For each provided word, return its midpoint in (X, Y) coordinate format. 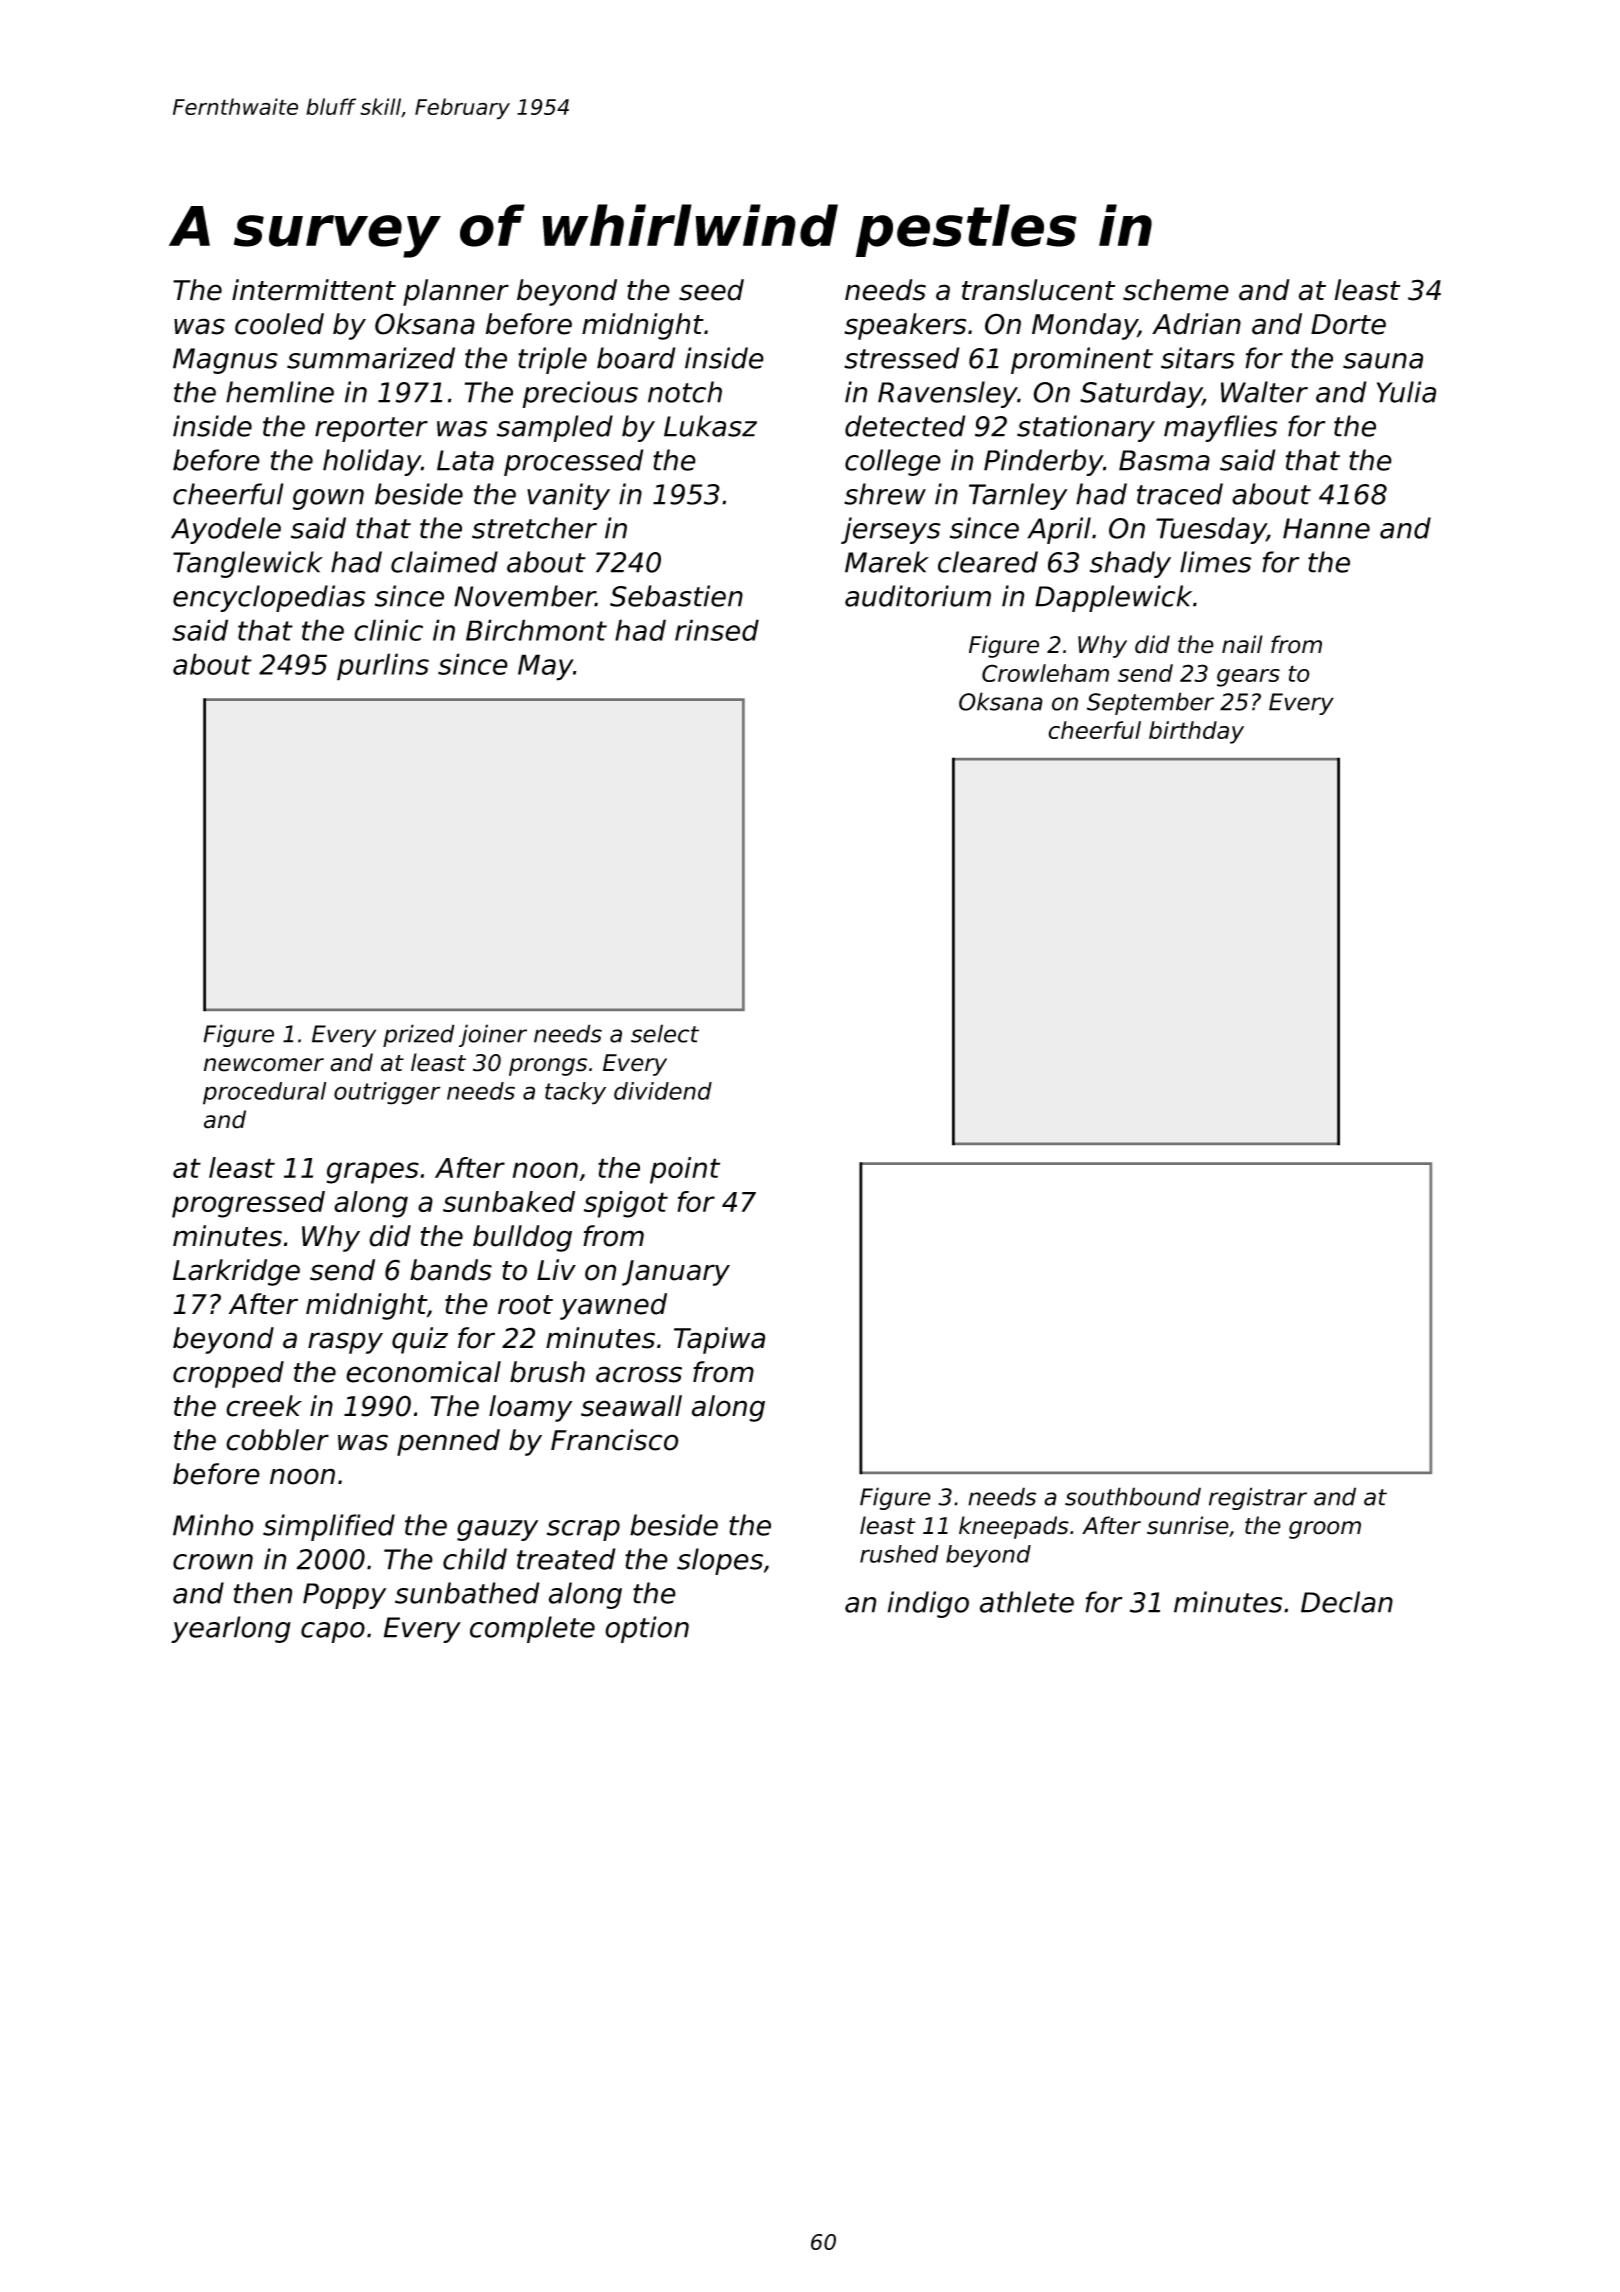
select (665, 1033)
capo (333, 1632)
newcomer (264, 1065)
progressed (248, 1204)
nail (1242, 644)
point (685, 1170)
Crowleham (1045, 673)
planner (456, 292)
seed (711, 290)
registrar (1258, 1498)
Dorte (1348, 324)
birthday (1196, 732)
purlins (383, 667)
